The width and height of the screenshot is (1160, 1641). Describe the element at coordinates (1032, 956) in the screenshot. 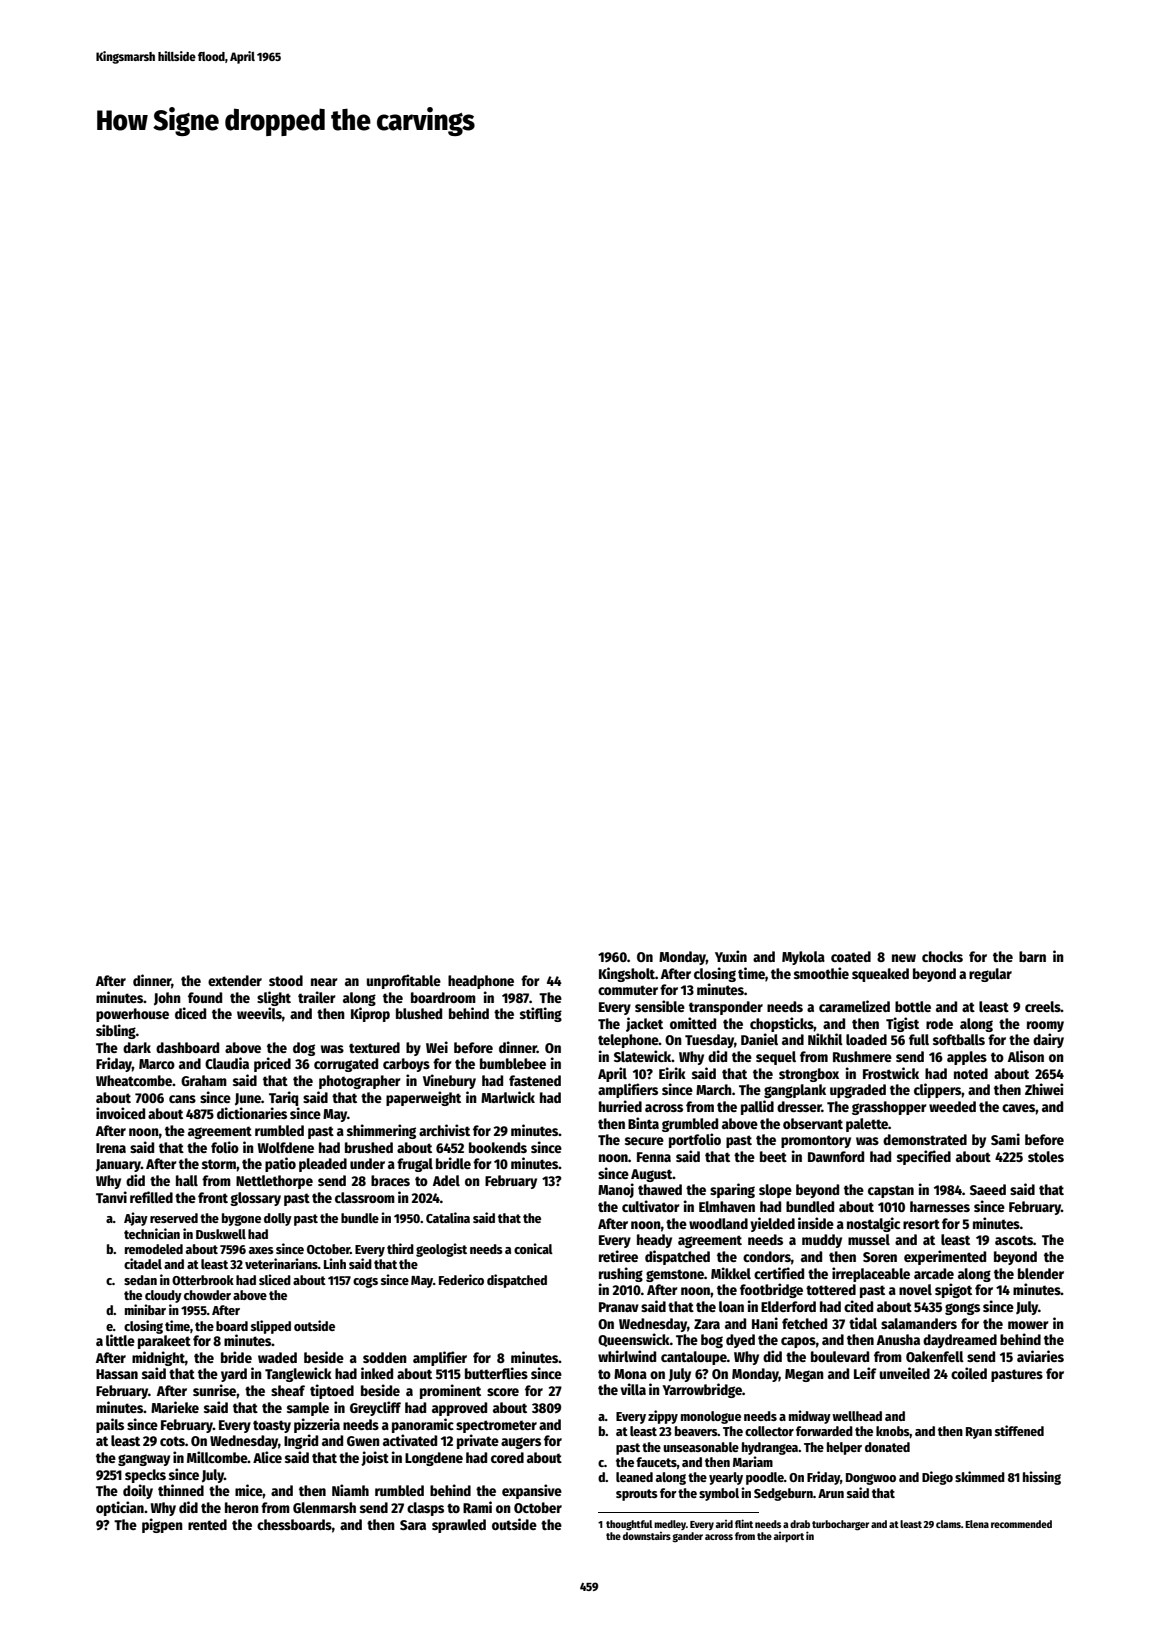

I see `barn` at that location.
